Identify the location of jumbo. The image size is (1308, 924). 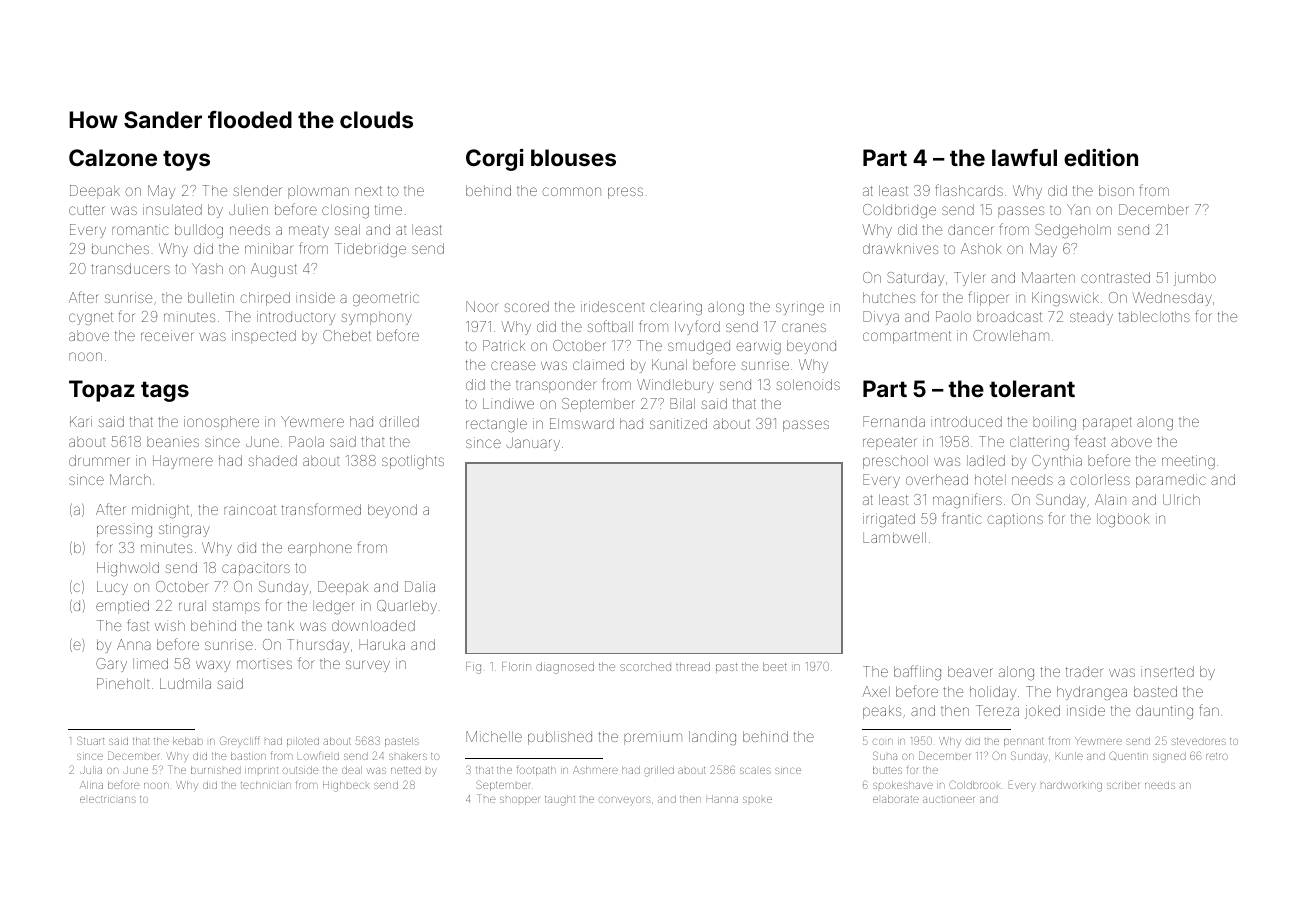
(1195, 279).
